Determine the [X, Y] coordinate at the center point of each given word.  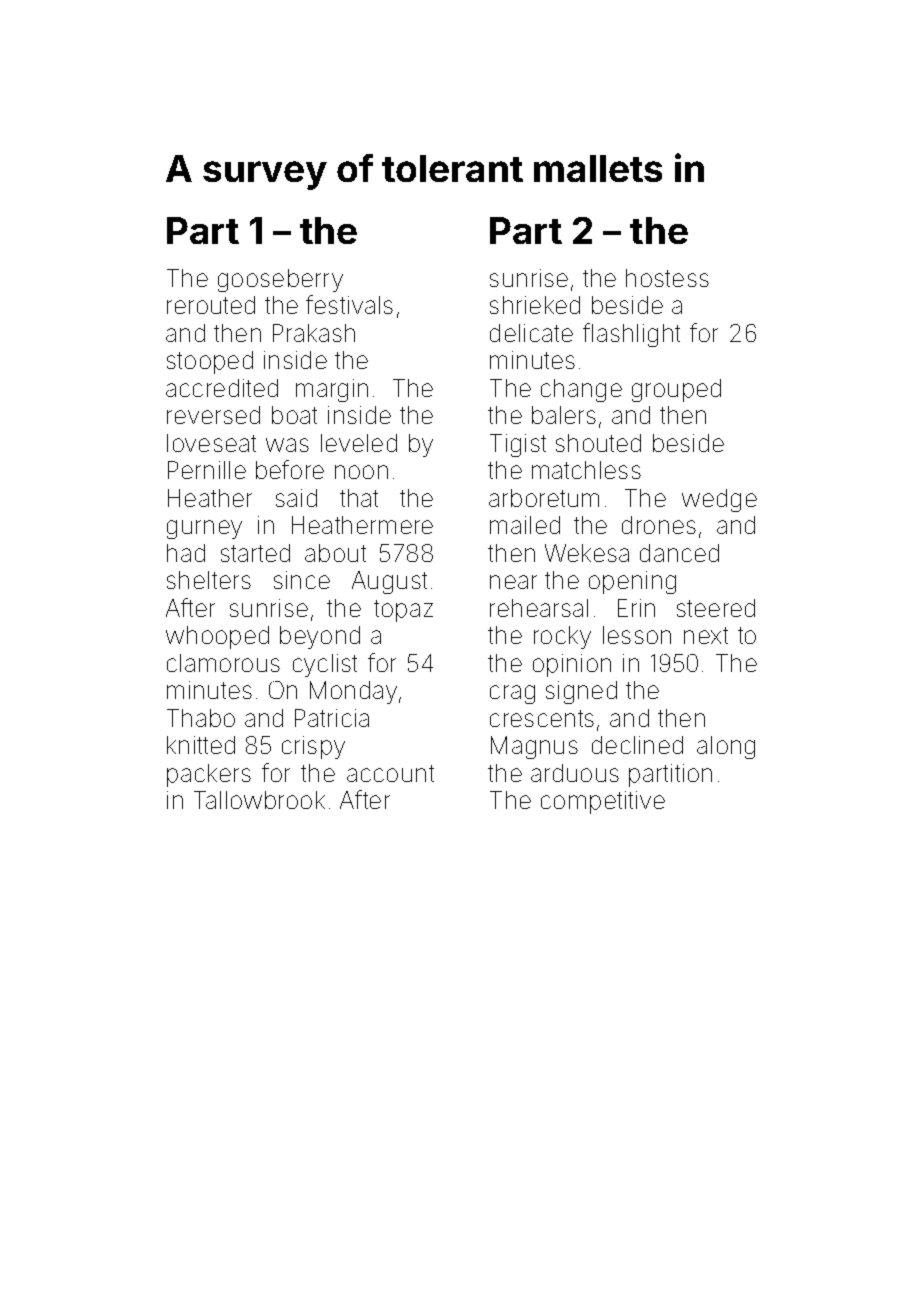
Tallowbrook [259, 800]
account [390, 773]
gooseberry [280, 280]
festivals [349, 304]
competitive [603, 802]
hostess [667, 278]
